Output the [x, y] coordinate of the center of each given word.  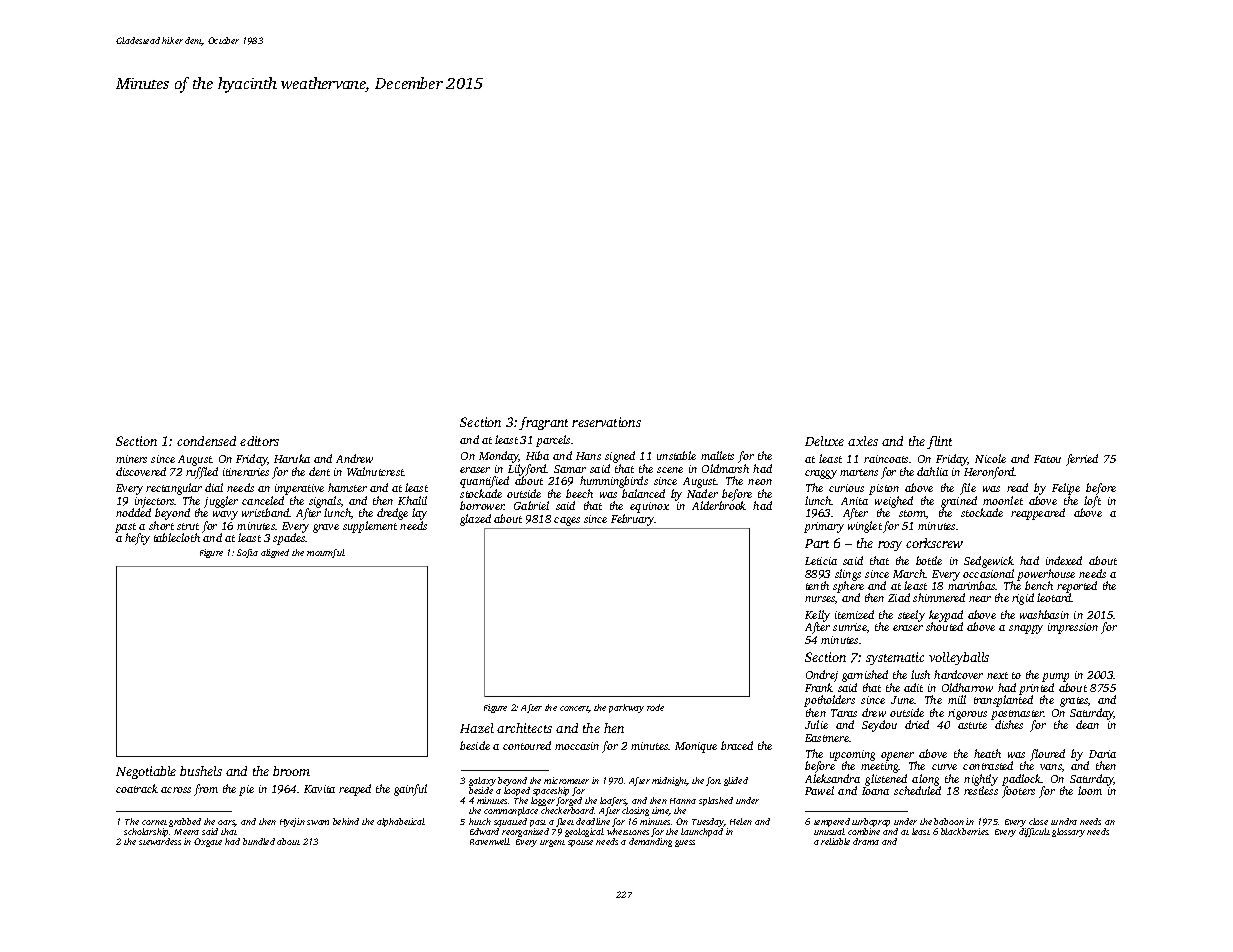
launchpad [702, 832]
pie [246, 790]
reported [1077, 587]
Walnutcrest [375, 471]
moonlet [1003, 500]
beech [579, 493]
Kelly [817, 616]
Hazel [477, 728]
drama [866, 841]
